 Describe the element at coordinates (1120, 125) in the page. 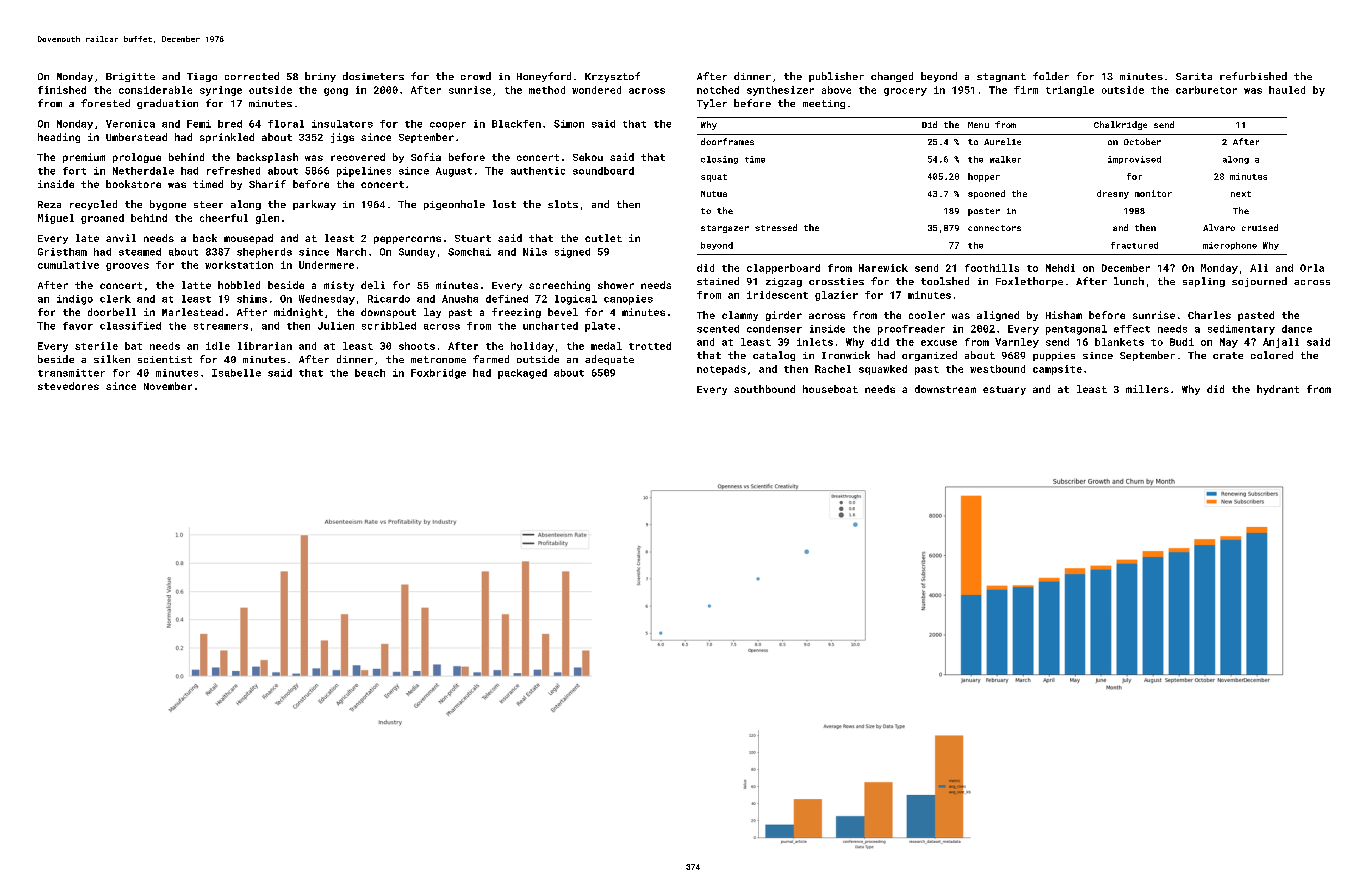

I see `Chalkridge` at that location.
